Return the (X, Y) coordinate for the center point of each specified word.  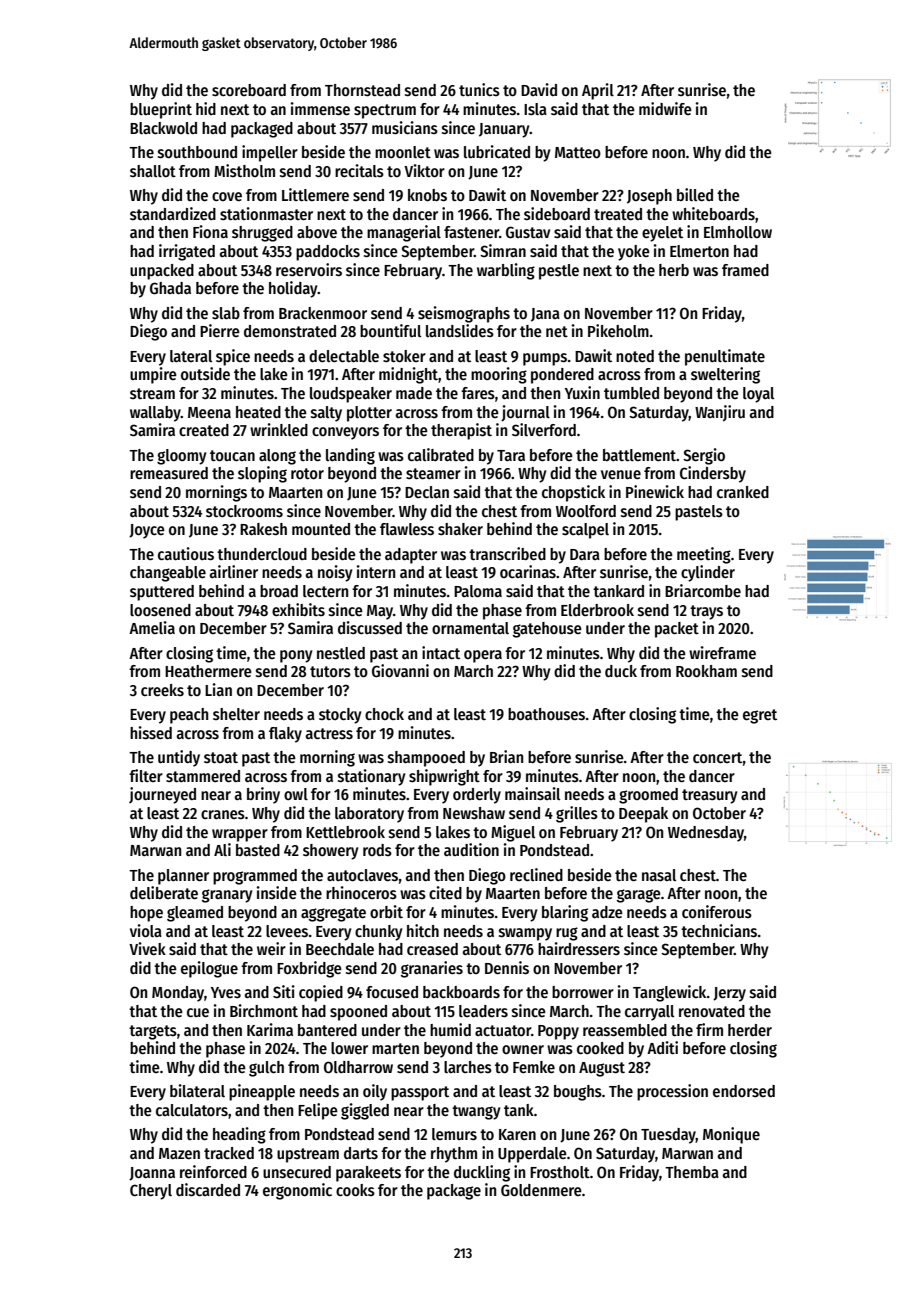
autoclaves (362, 875)
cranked (743, 492)
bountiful (390, 330)
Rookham (706, 671)
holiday (293, 289)
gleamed (195, 914)
